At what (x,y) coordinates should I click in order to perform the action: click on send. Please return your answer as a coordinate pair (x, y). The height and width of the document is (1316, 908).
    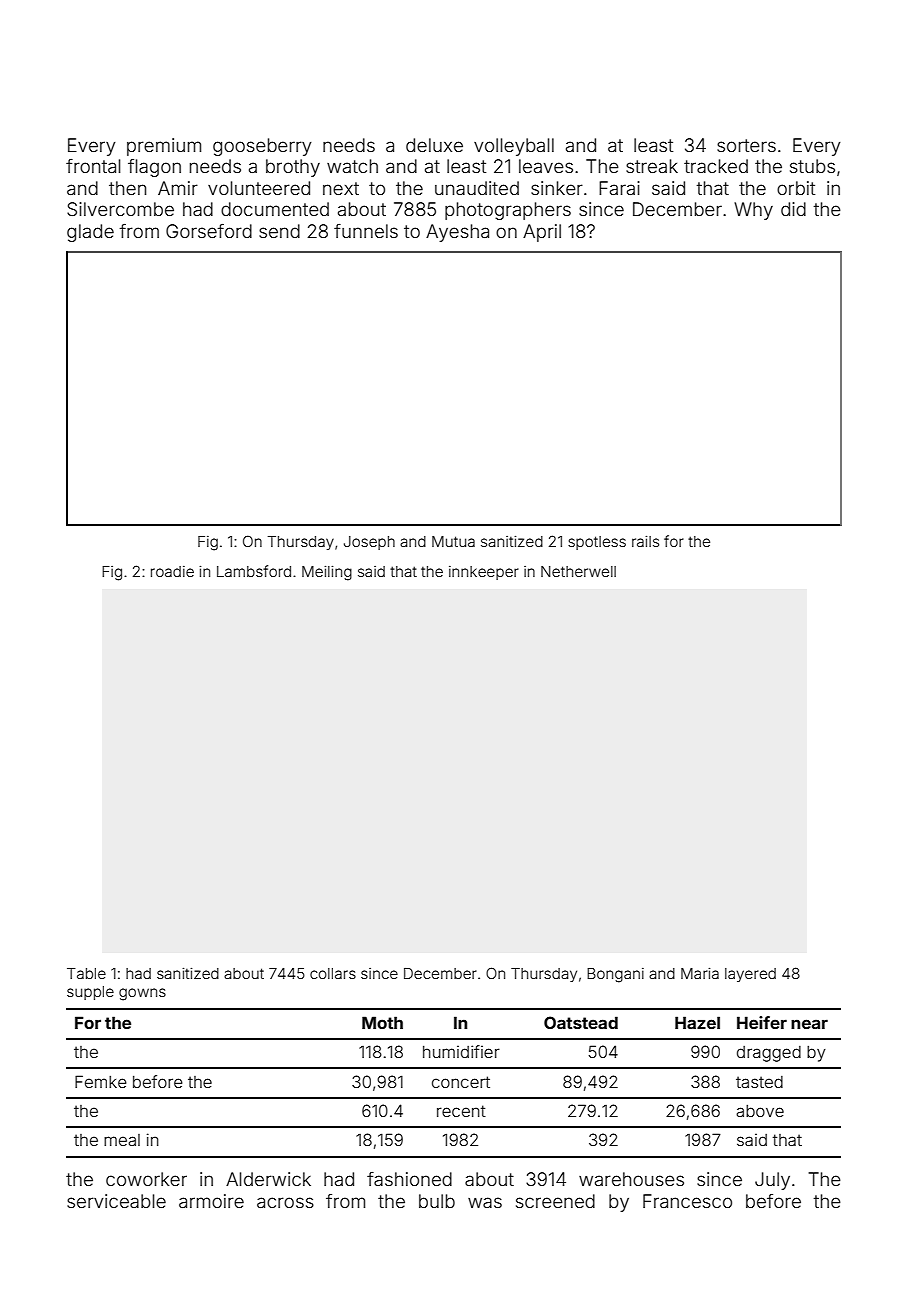
    Looking at the image, I should click on (279, 231).
